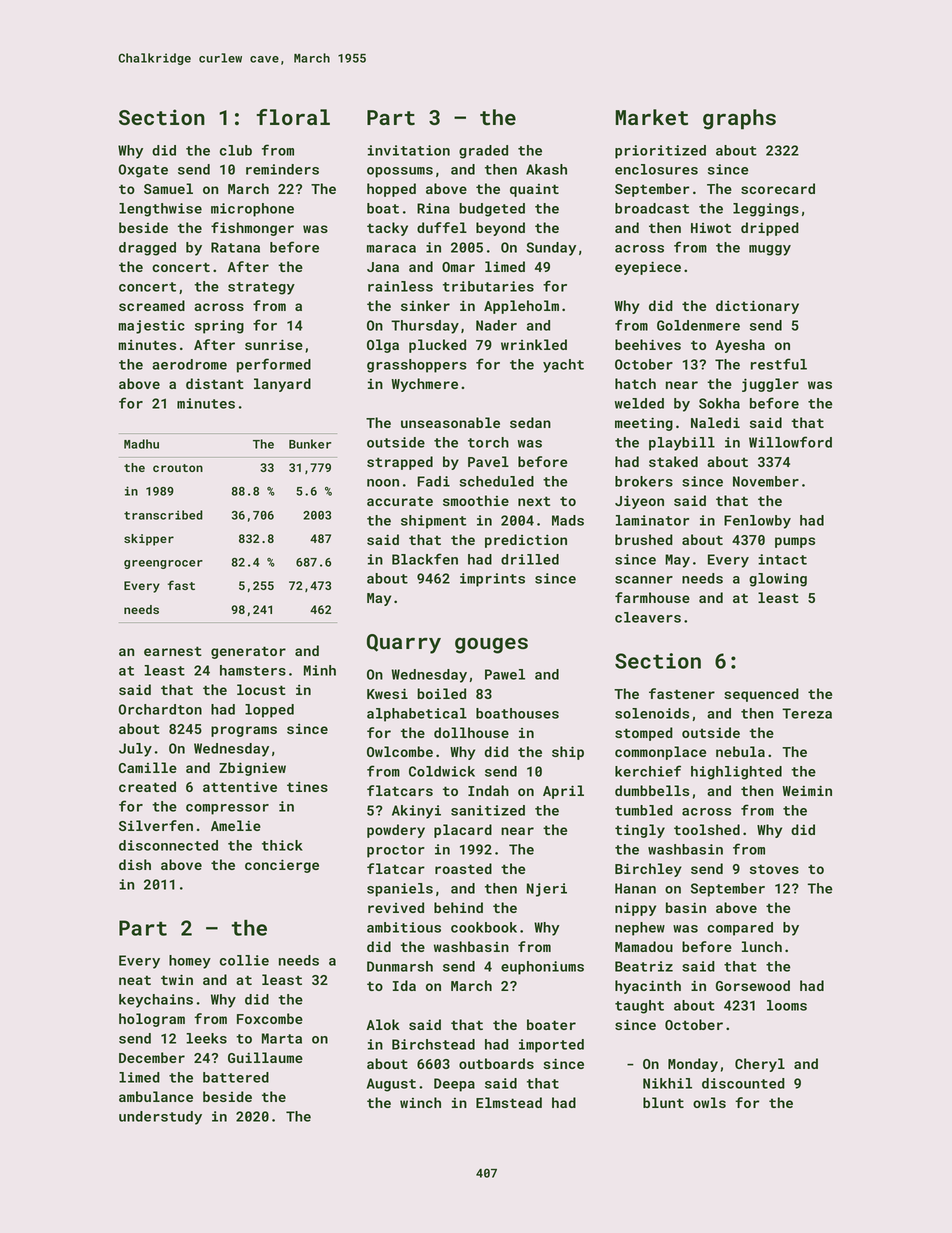 The height and width of the screenshot is (1233, 952). I want to click on Appleholm, so click(521, 307).
